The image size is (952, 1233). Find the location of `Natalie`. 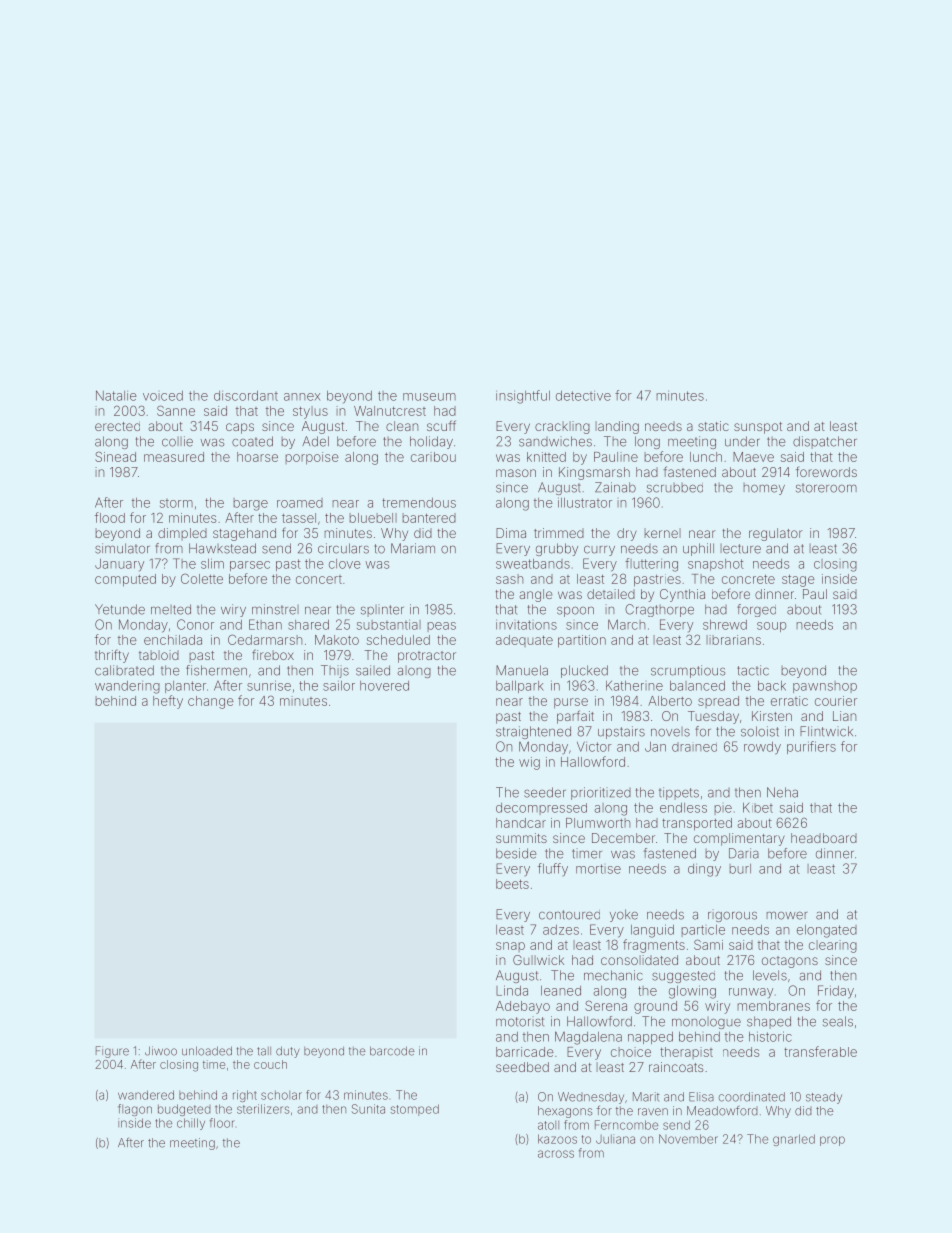

Natalie is located at coordinates (116, 395).
